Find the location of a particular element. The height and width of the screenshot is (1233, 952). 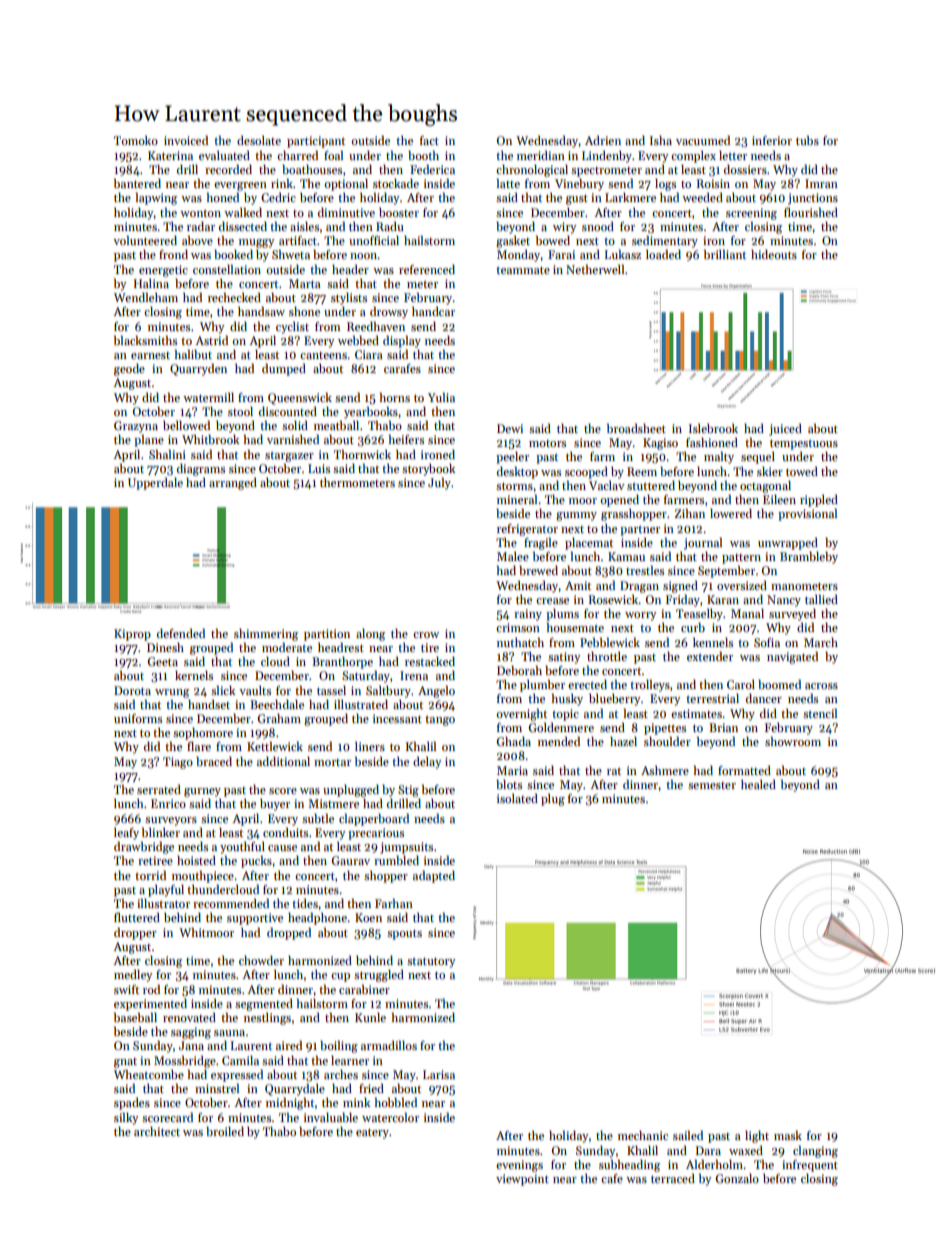

stencil is located at coordinates (820, 713).
